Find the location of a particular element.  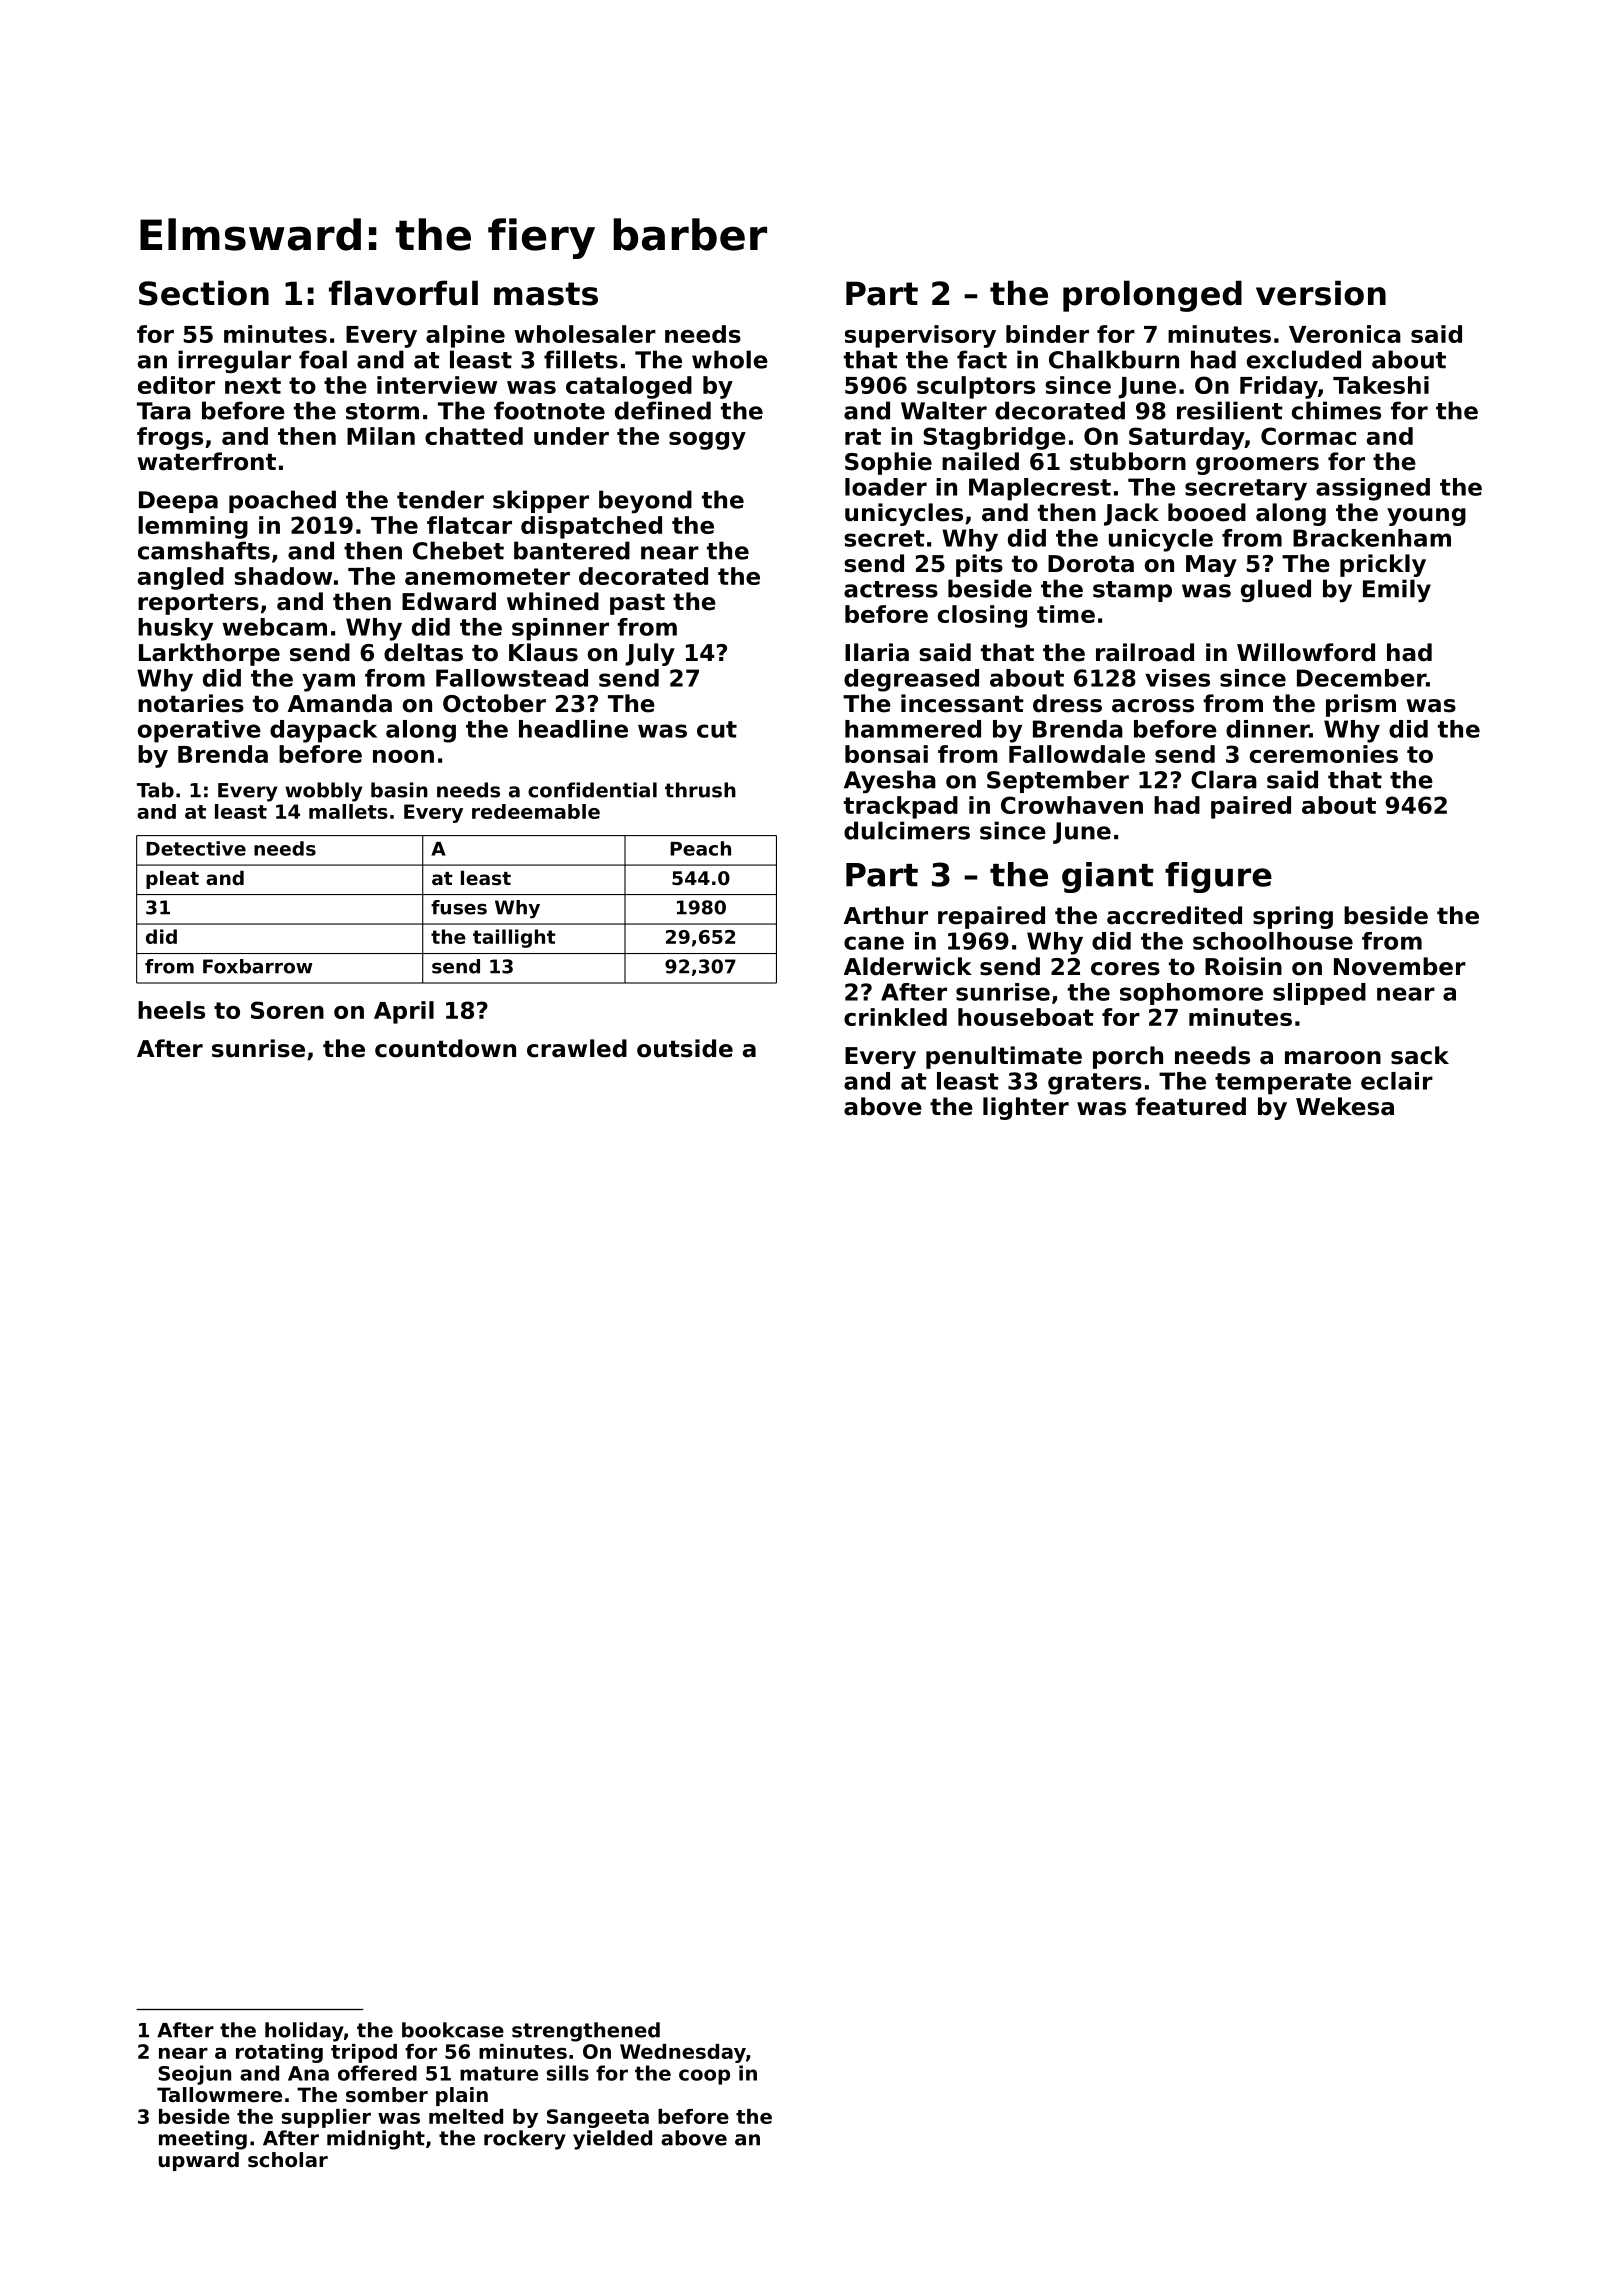

midnight is located at coordinates (376, 2140).
